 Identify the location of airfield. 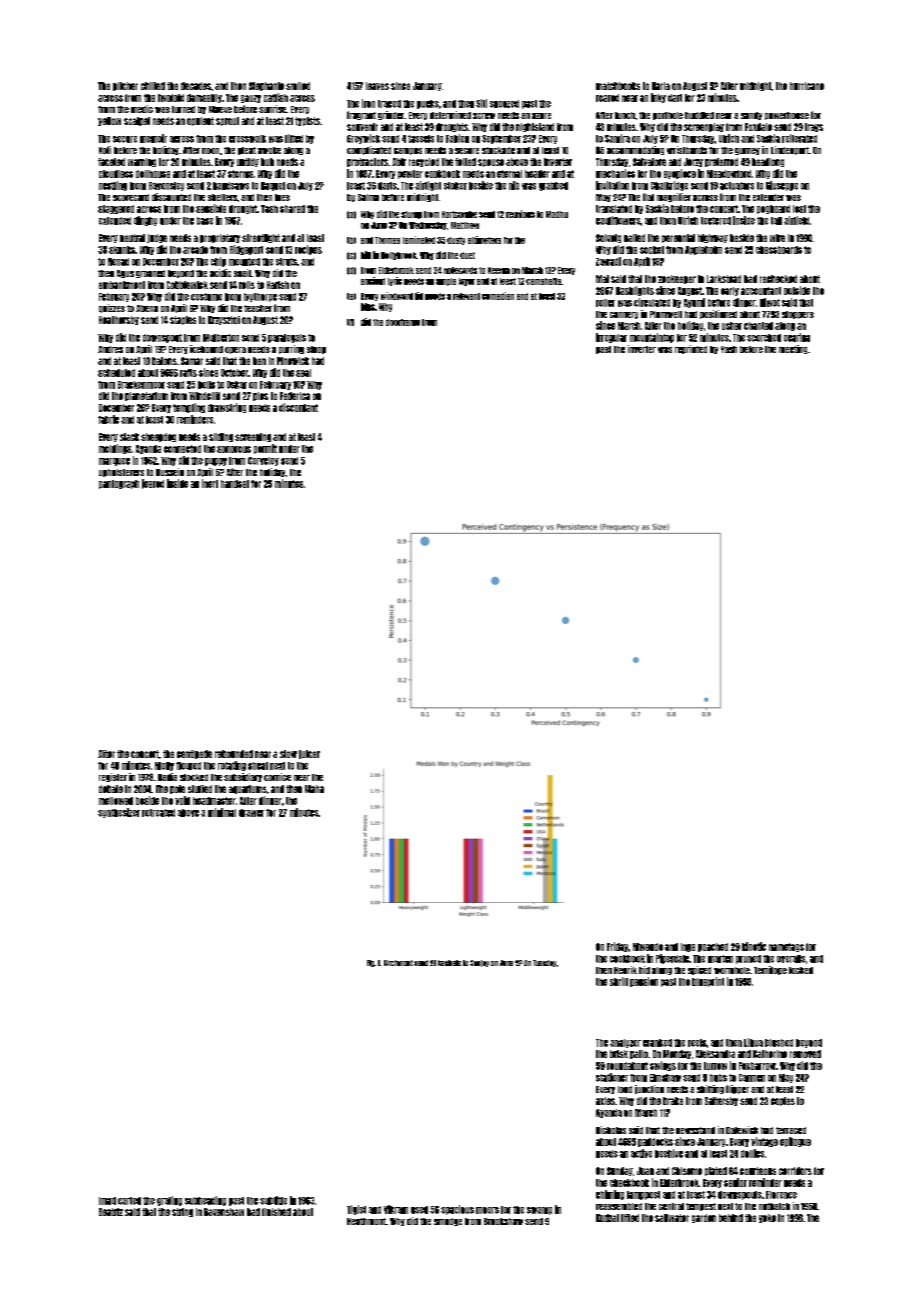
(796, 220).
